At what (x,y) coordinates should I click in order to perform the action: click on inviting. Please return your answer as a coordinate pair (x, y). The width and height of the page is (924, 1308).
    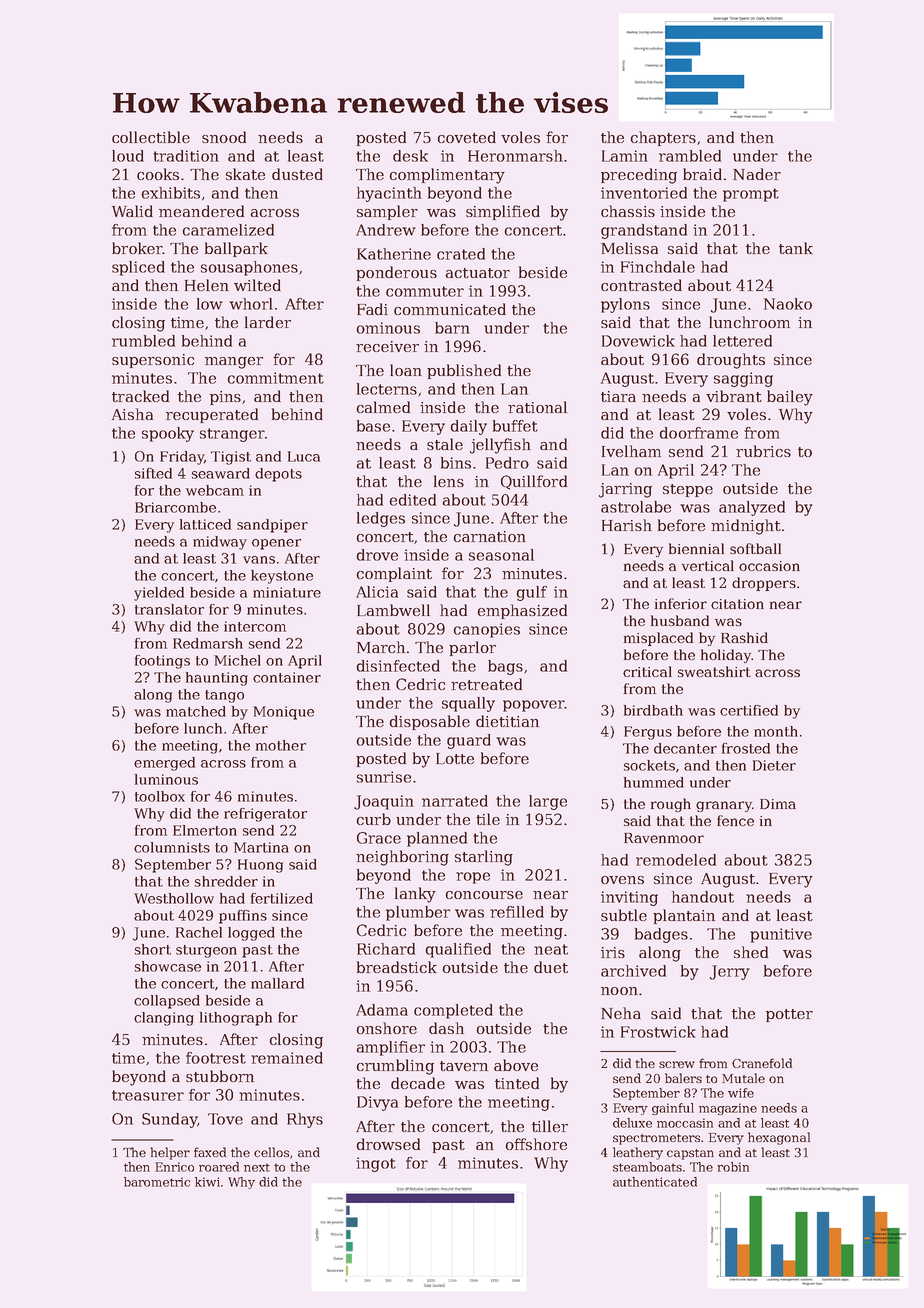
    Looking at the image, I should click on (629, 898).
